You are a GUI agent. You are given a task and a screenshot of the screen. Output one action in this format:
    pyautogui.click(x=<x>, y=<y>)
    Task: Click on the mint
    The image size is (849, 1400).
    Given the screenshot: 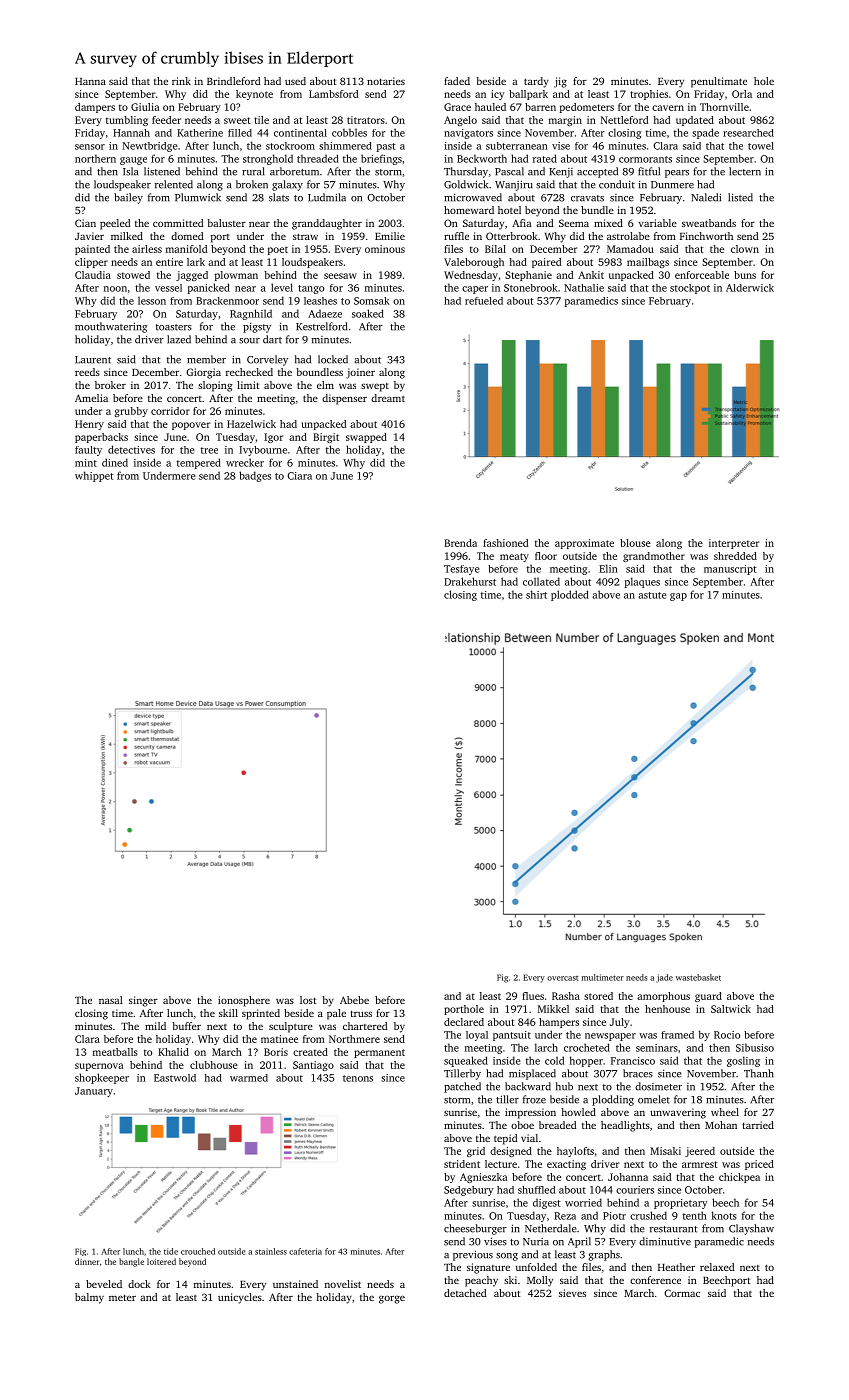 What is the action you would take?
    pyautogui.click(x=86, y=463)
